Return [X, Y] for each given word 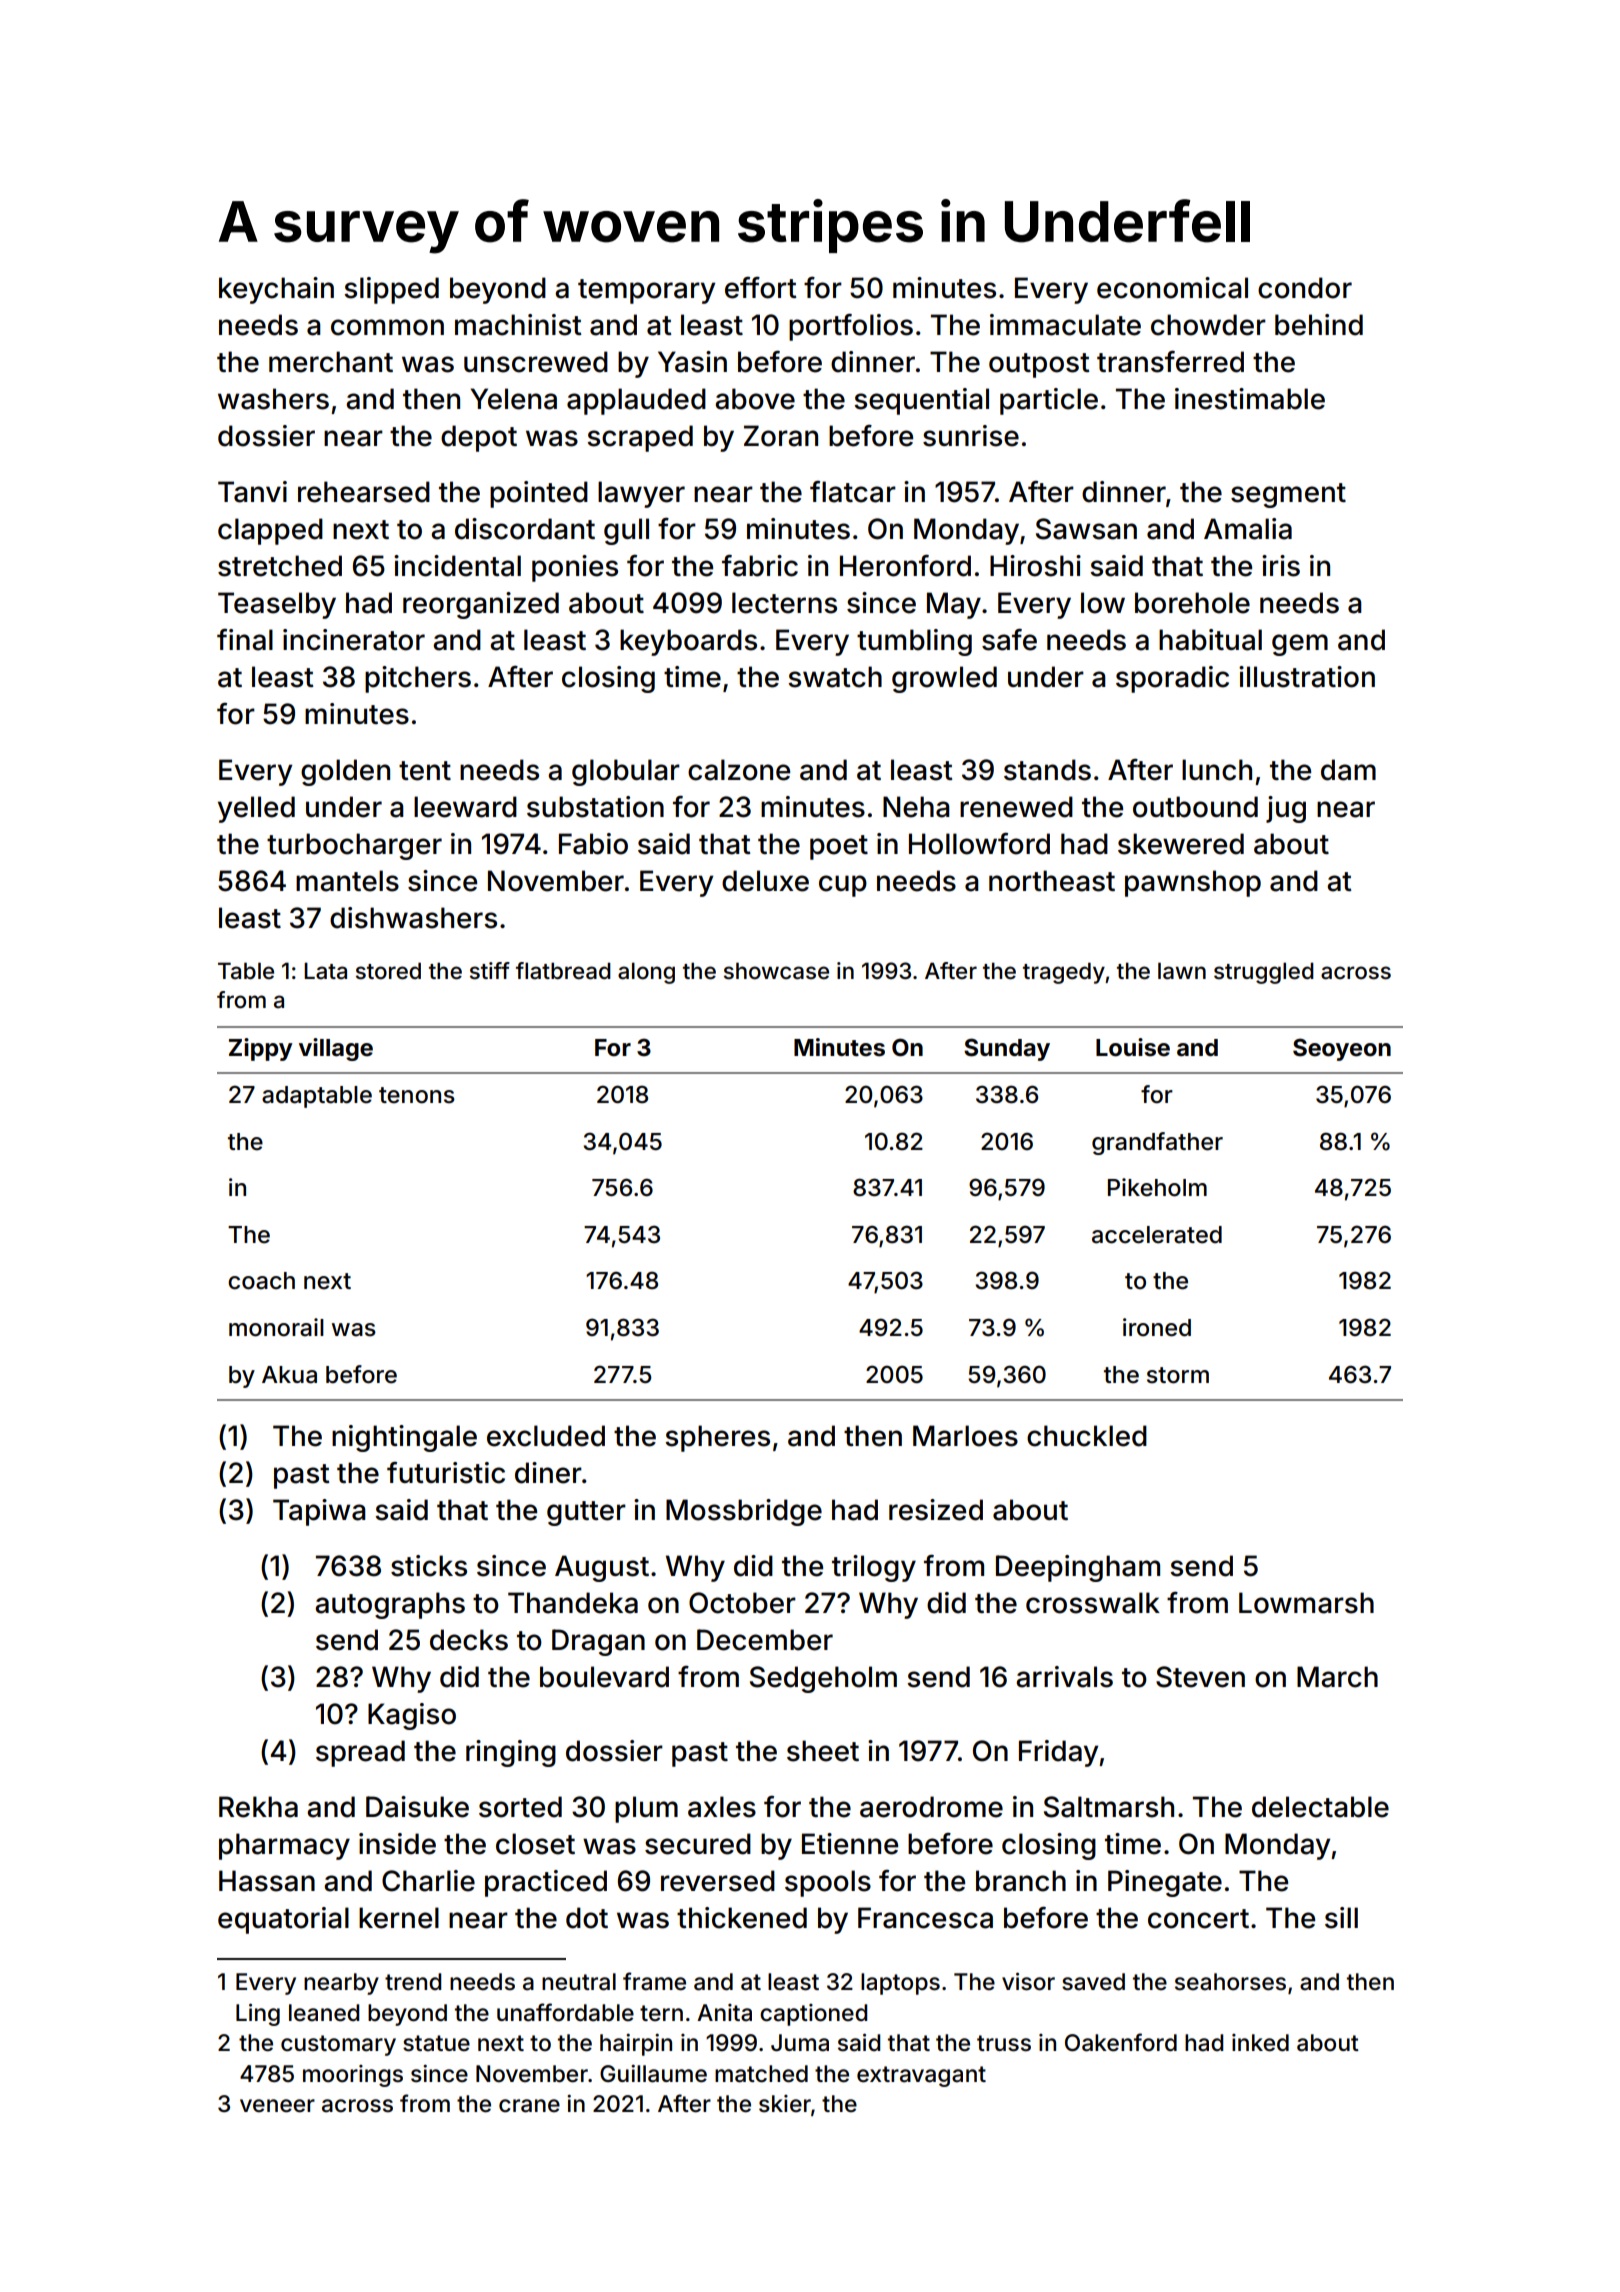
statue [436, 2043]
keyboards [688, 642]
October [742, 1603]
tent [425, 771]
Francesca [925, 1918]
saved [1093, 1982]
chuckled [1087, 1436]
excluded [546, 1436]
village [336, 1049]
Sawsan [1086, 529]
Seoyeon [1342, 1049]
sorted [520, 1807]
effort [761, 288]
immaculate [1065, 325]
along [646, 973]
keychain [276, 290]
